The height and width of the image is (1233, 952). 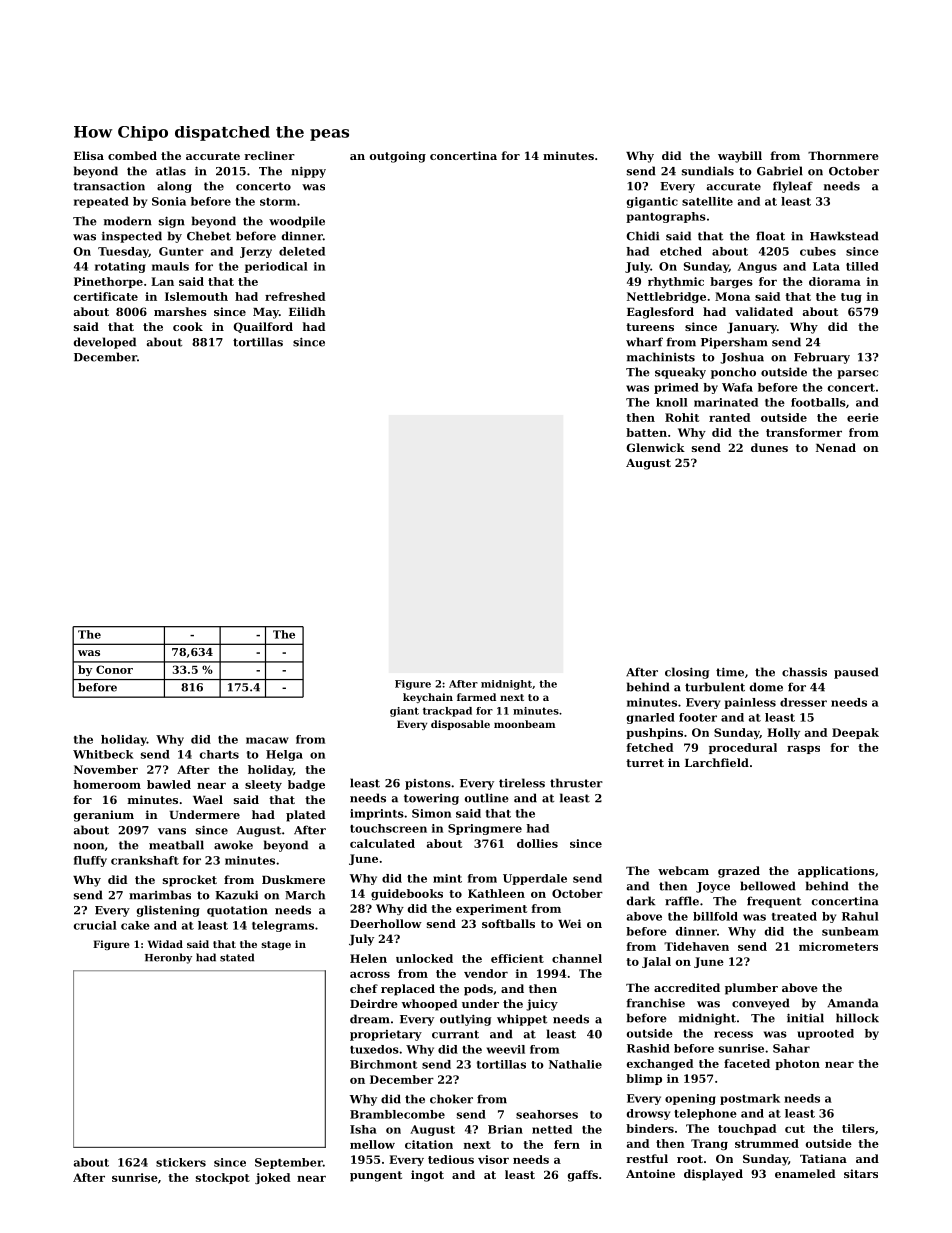 I want to click on cook, so click(x=188, y=326).
